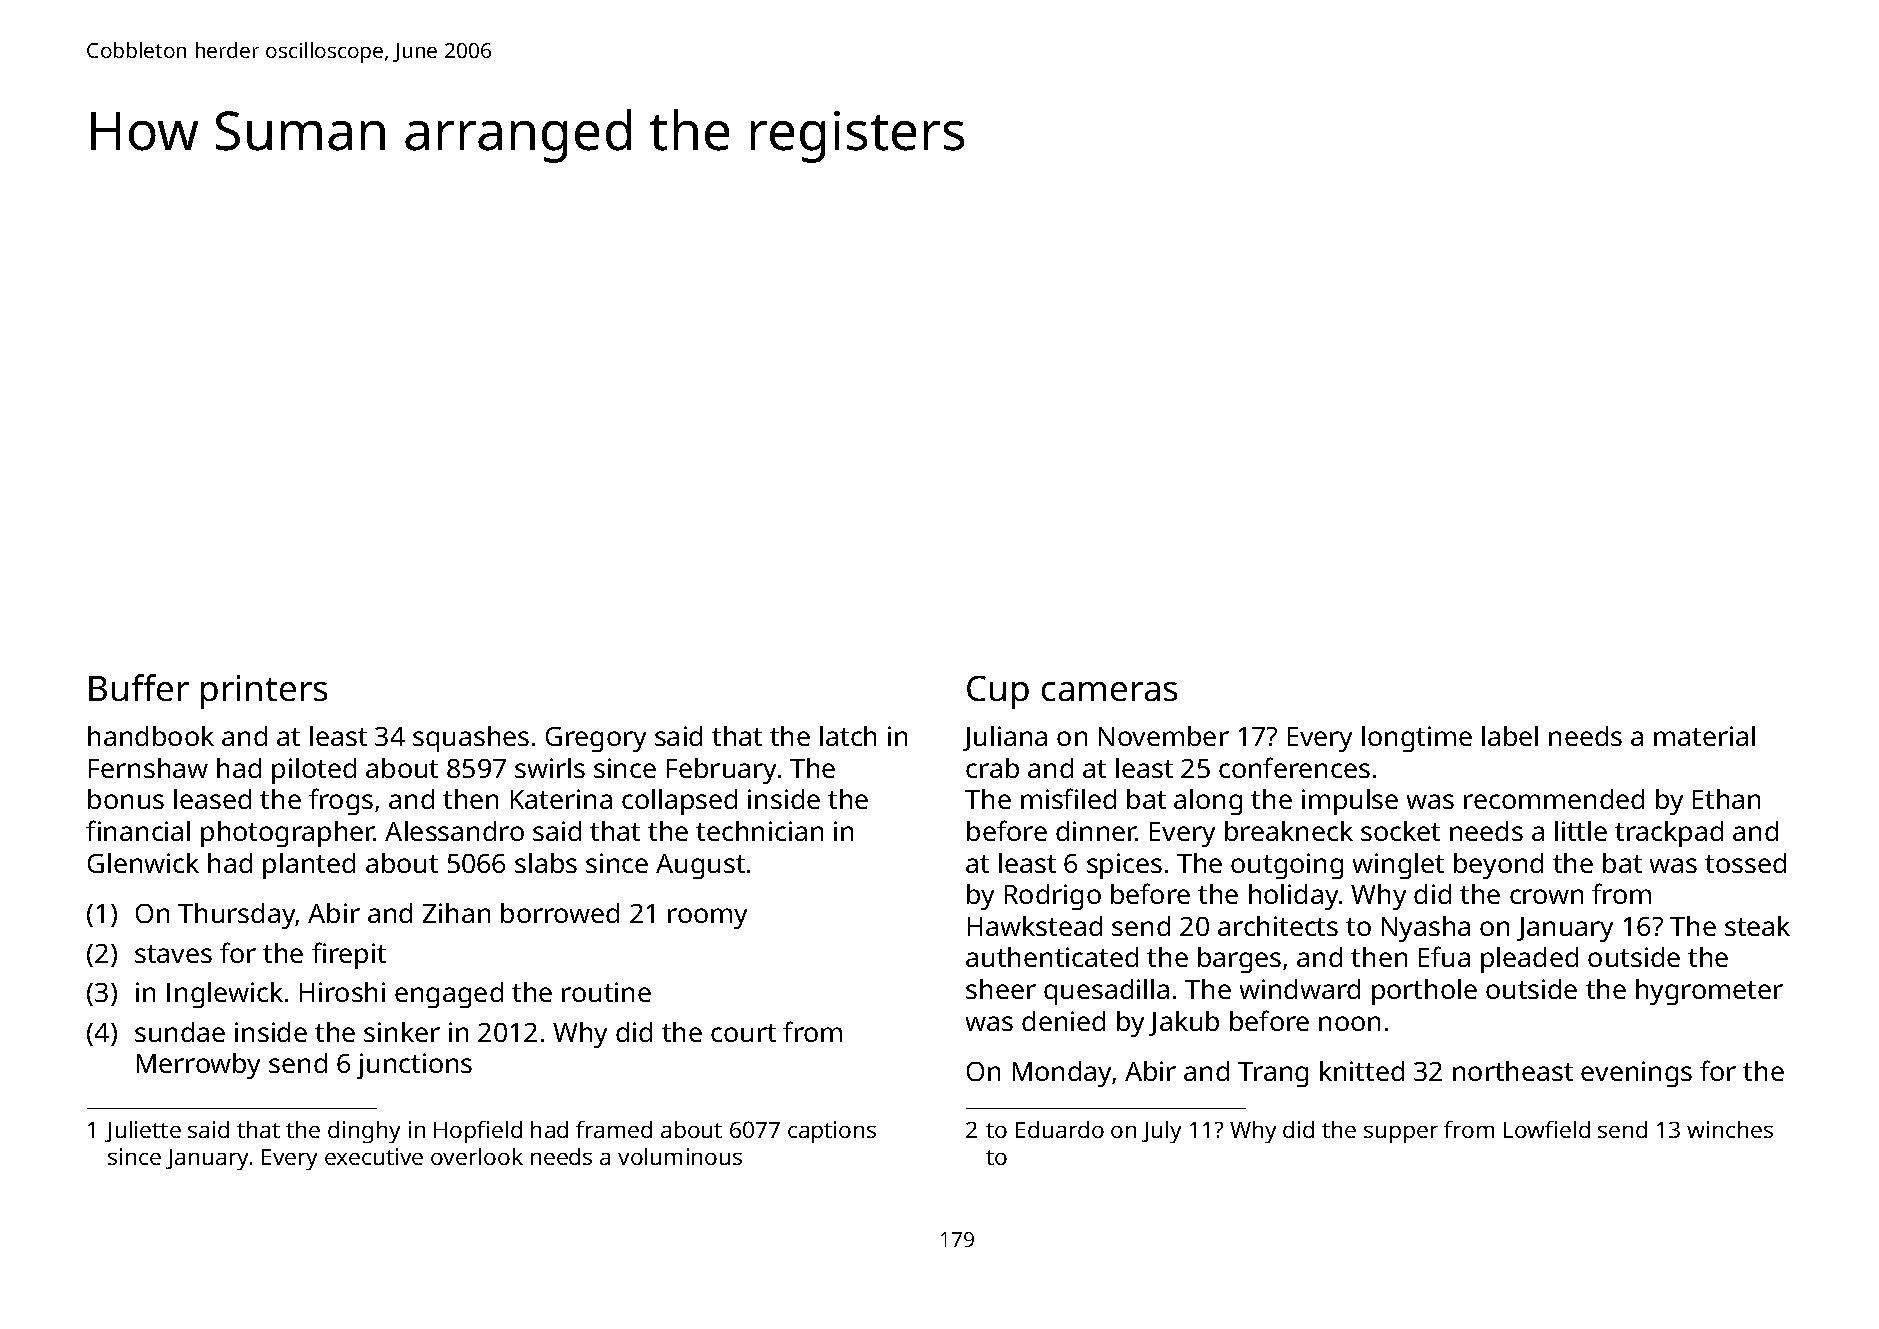  Describe the element at coordinates (1005, 738) in the screenshot. I see `Juliana` at that location.
